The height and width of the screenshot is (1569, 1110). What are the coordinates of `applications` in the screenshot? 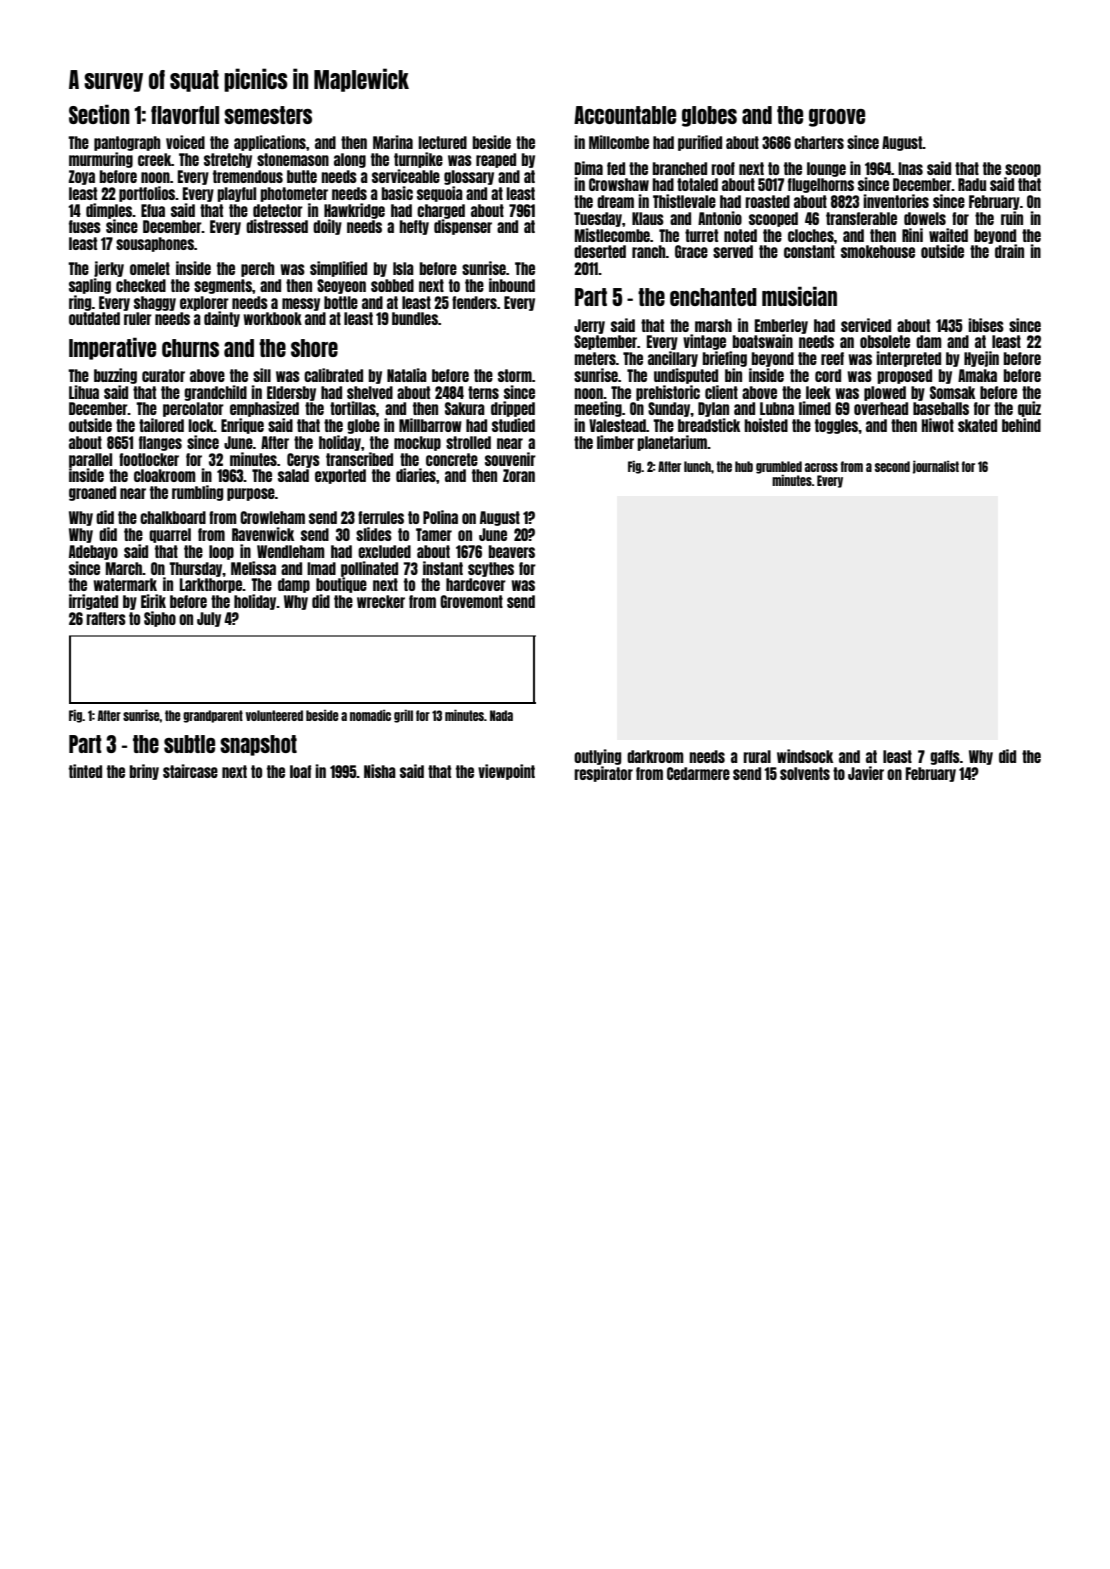 It's located at (270, 143).
